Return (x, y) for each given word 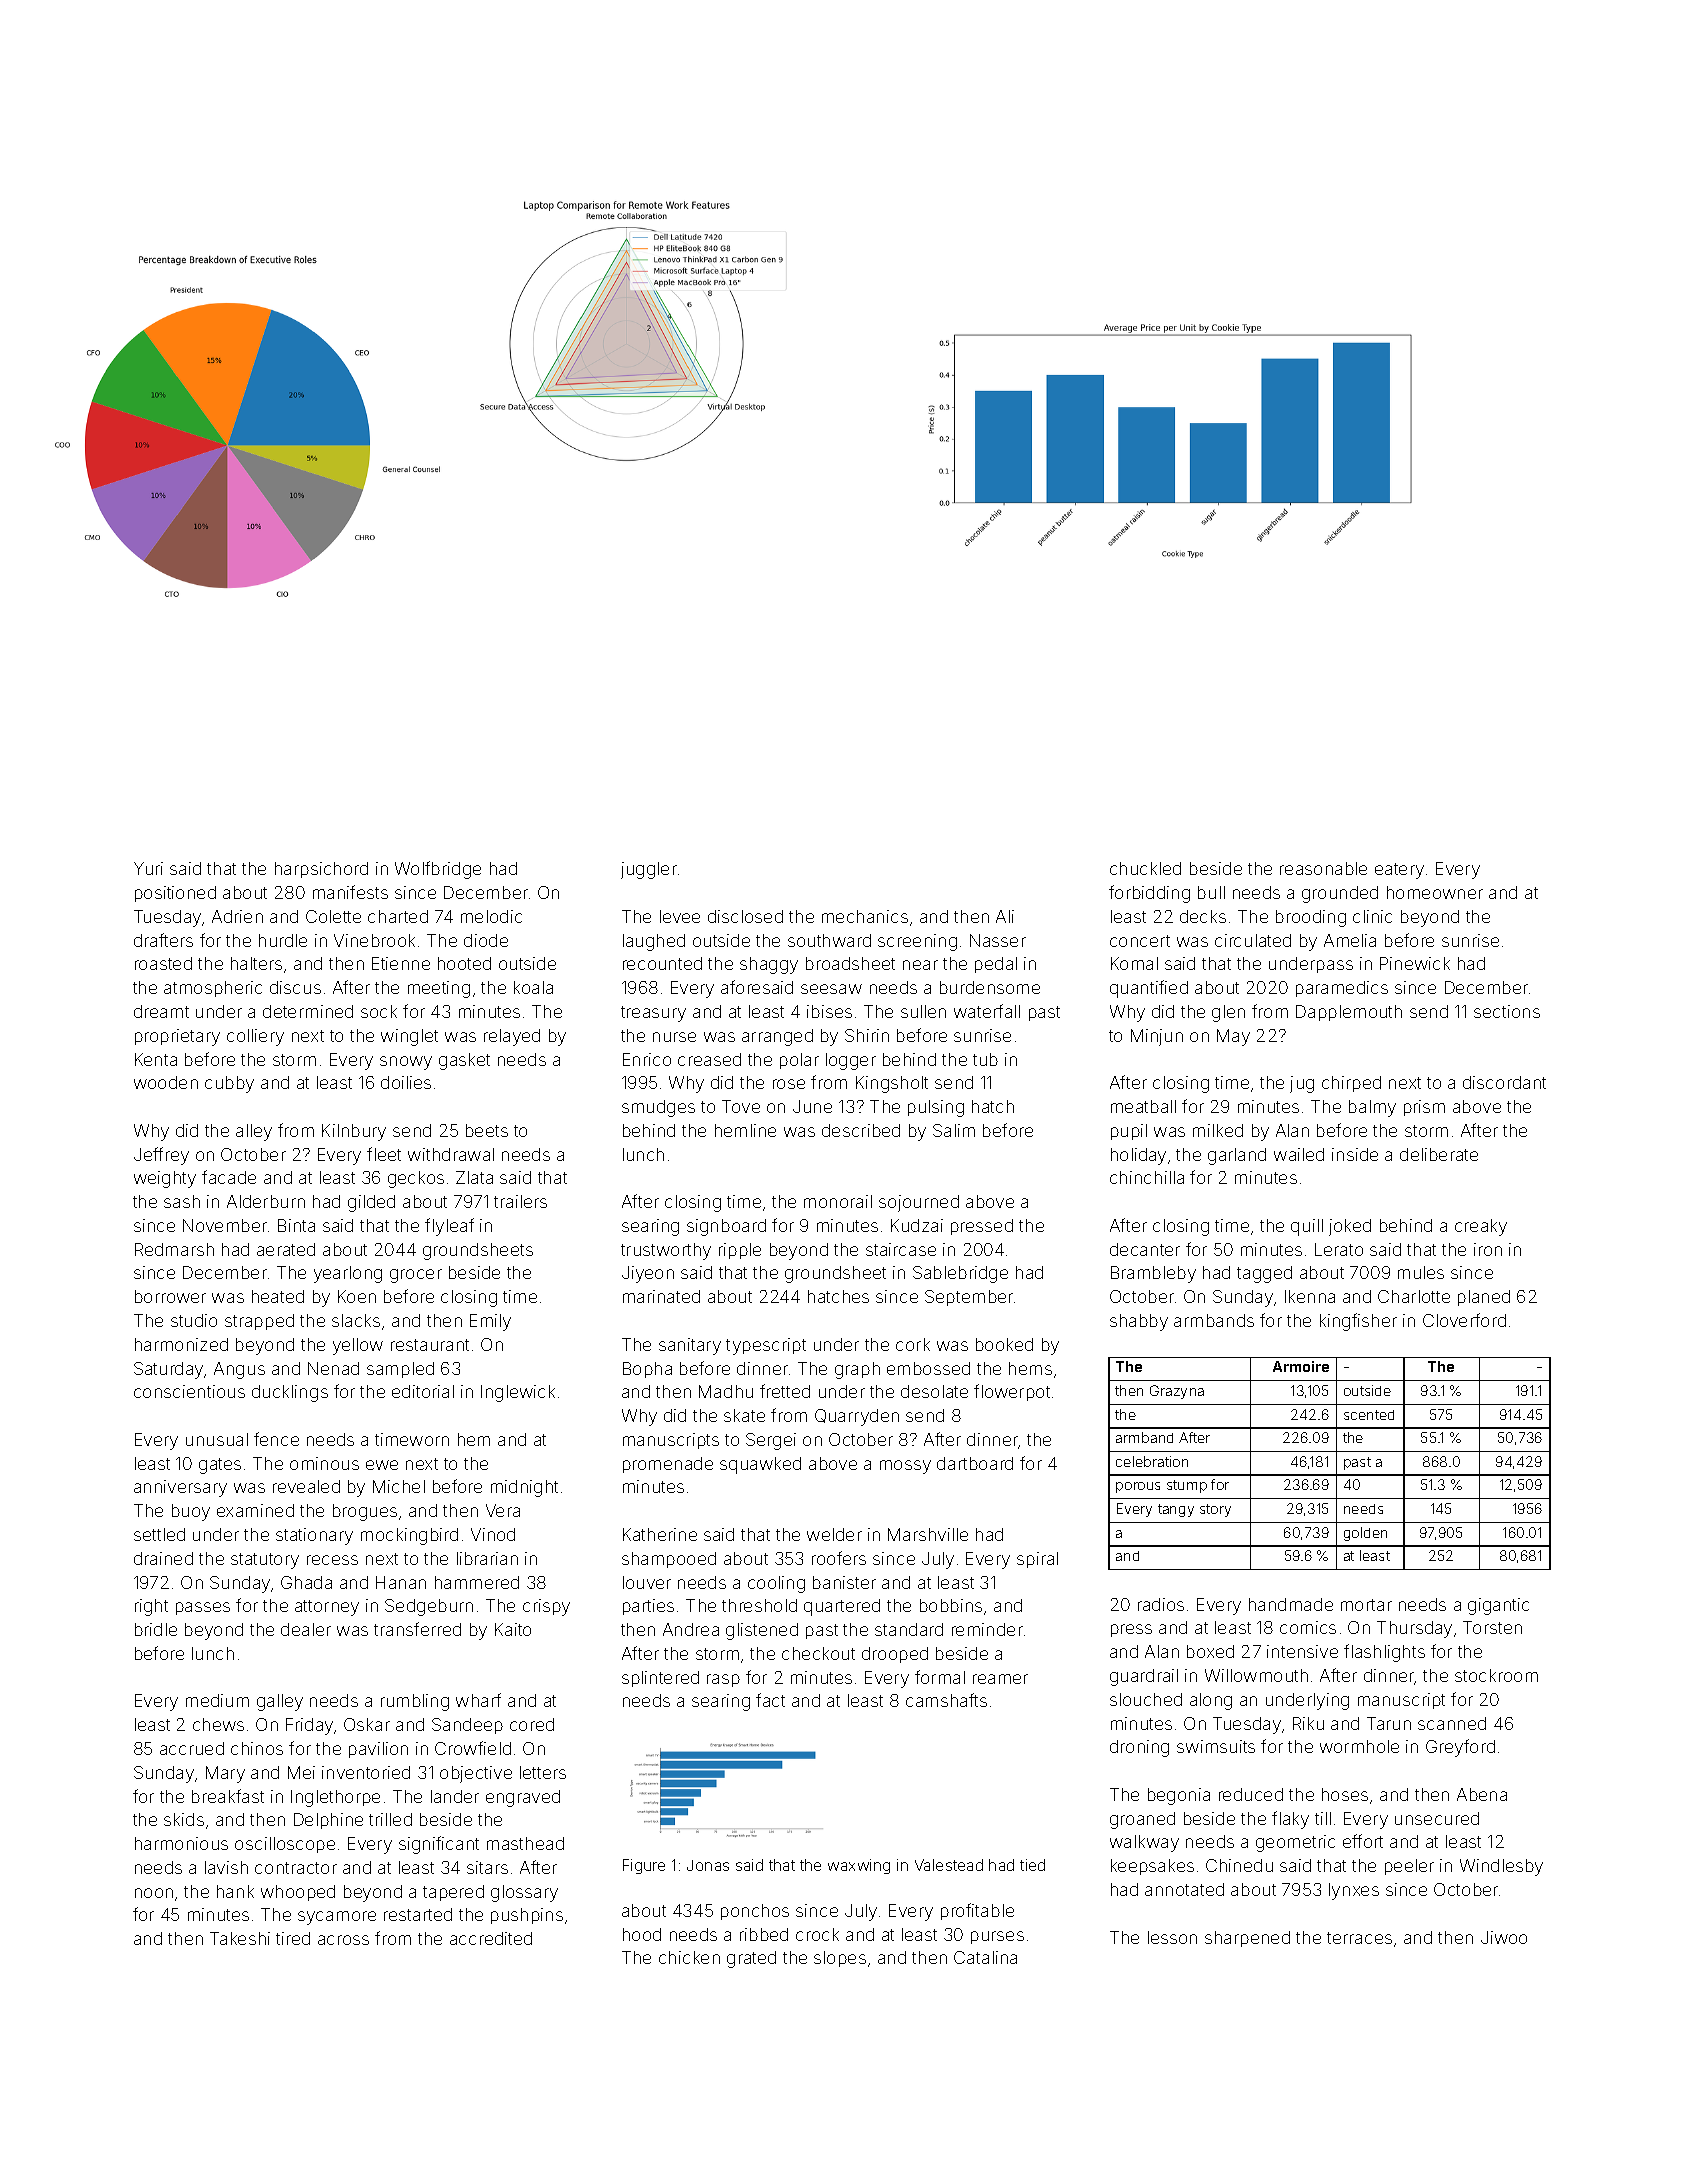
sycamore (337, 1918)
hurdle (283, 940)
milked (1218, 1130)
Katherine (660, 1534)
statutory (265, 1561)
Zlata (474, 1177)
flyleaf (449, 1227)
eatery (1399, 871)
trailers (520, 1201)
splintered (660, 1679)
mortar (1366, 1605)
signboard (726, 1227)
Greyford (1460, 1748)
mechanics (865, 916)
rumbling (415, 1702)
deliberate (1439, 1154)
